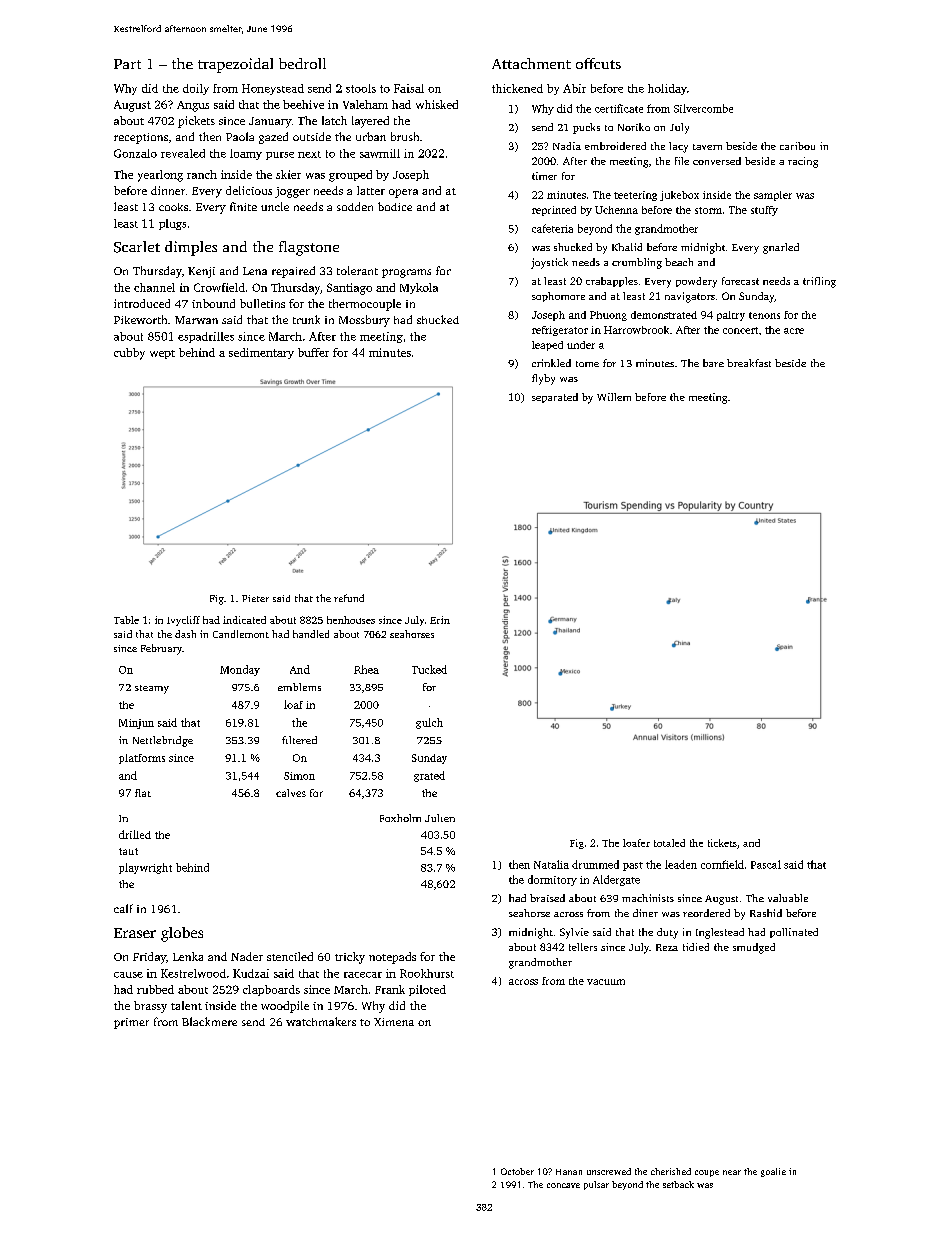 Image resolution: width=952 pixels, height=1233 pixels. What do you see at coordinates (543, 379) in the page?
I see `flyby` at bounding box center [543, 379].
